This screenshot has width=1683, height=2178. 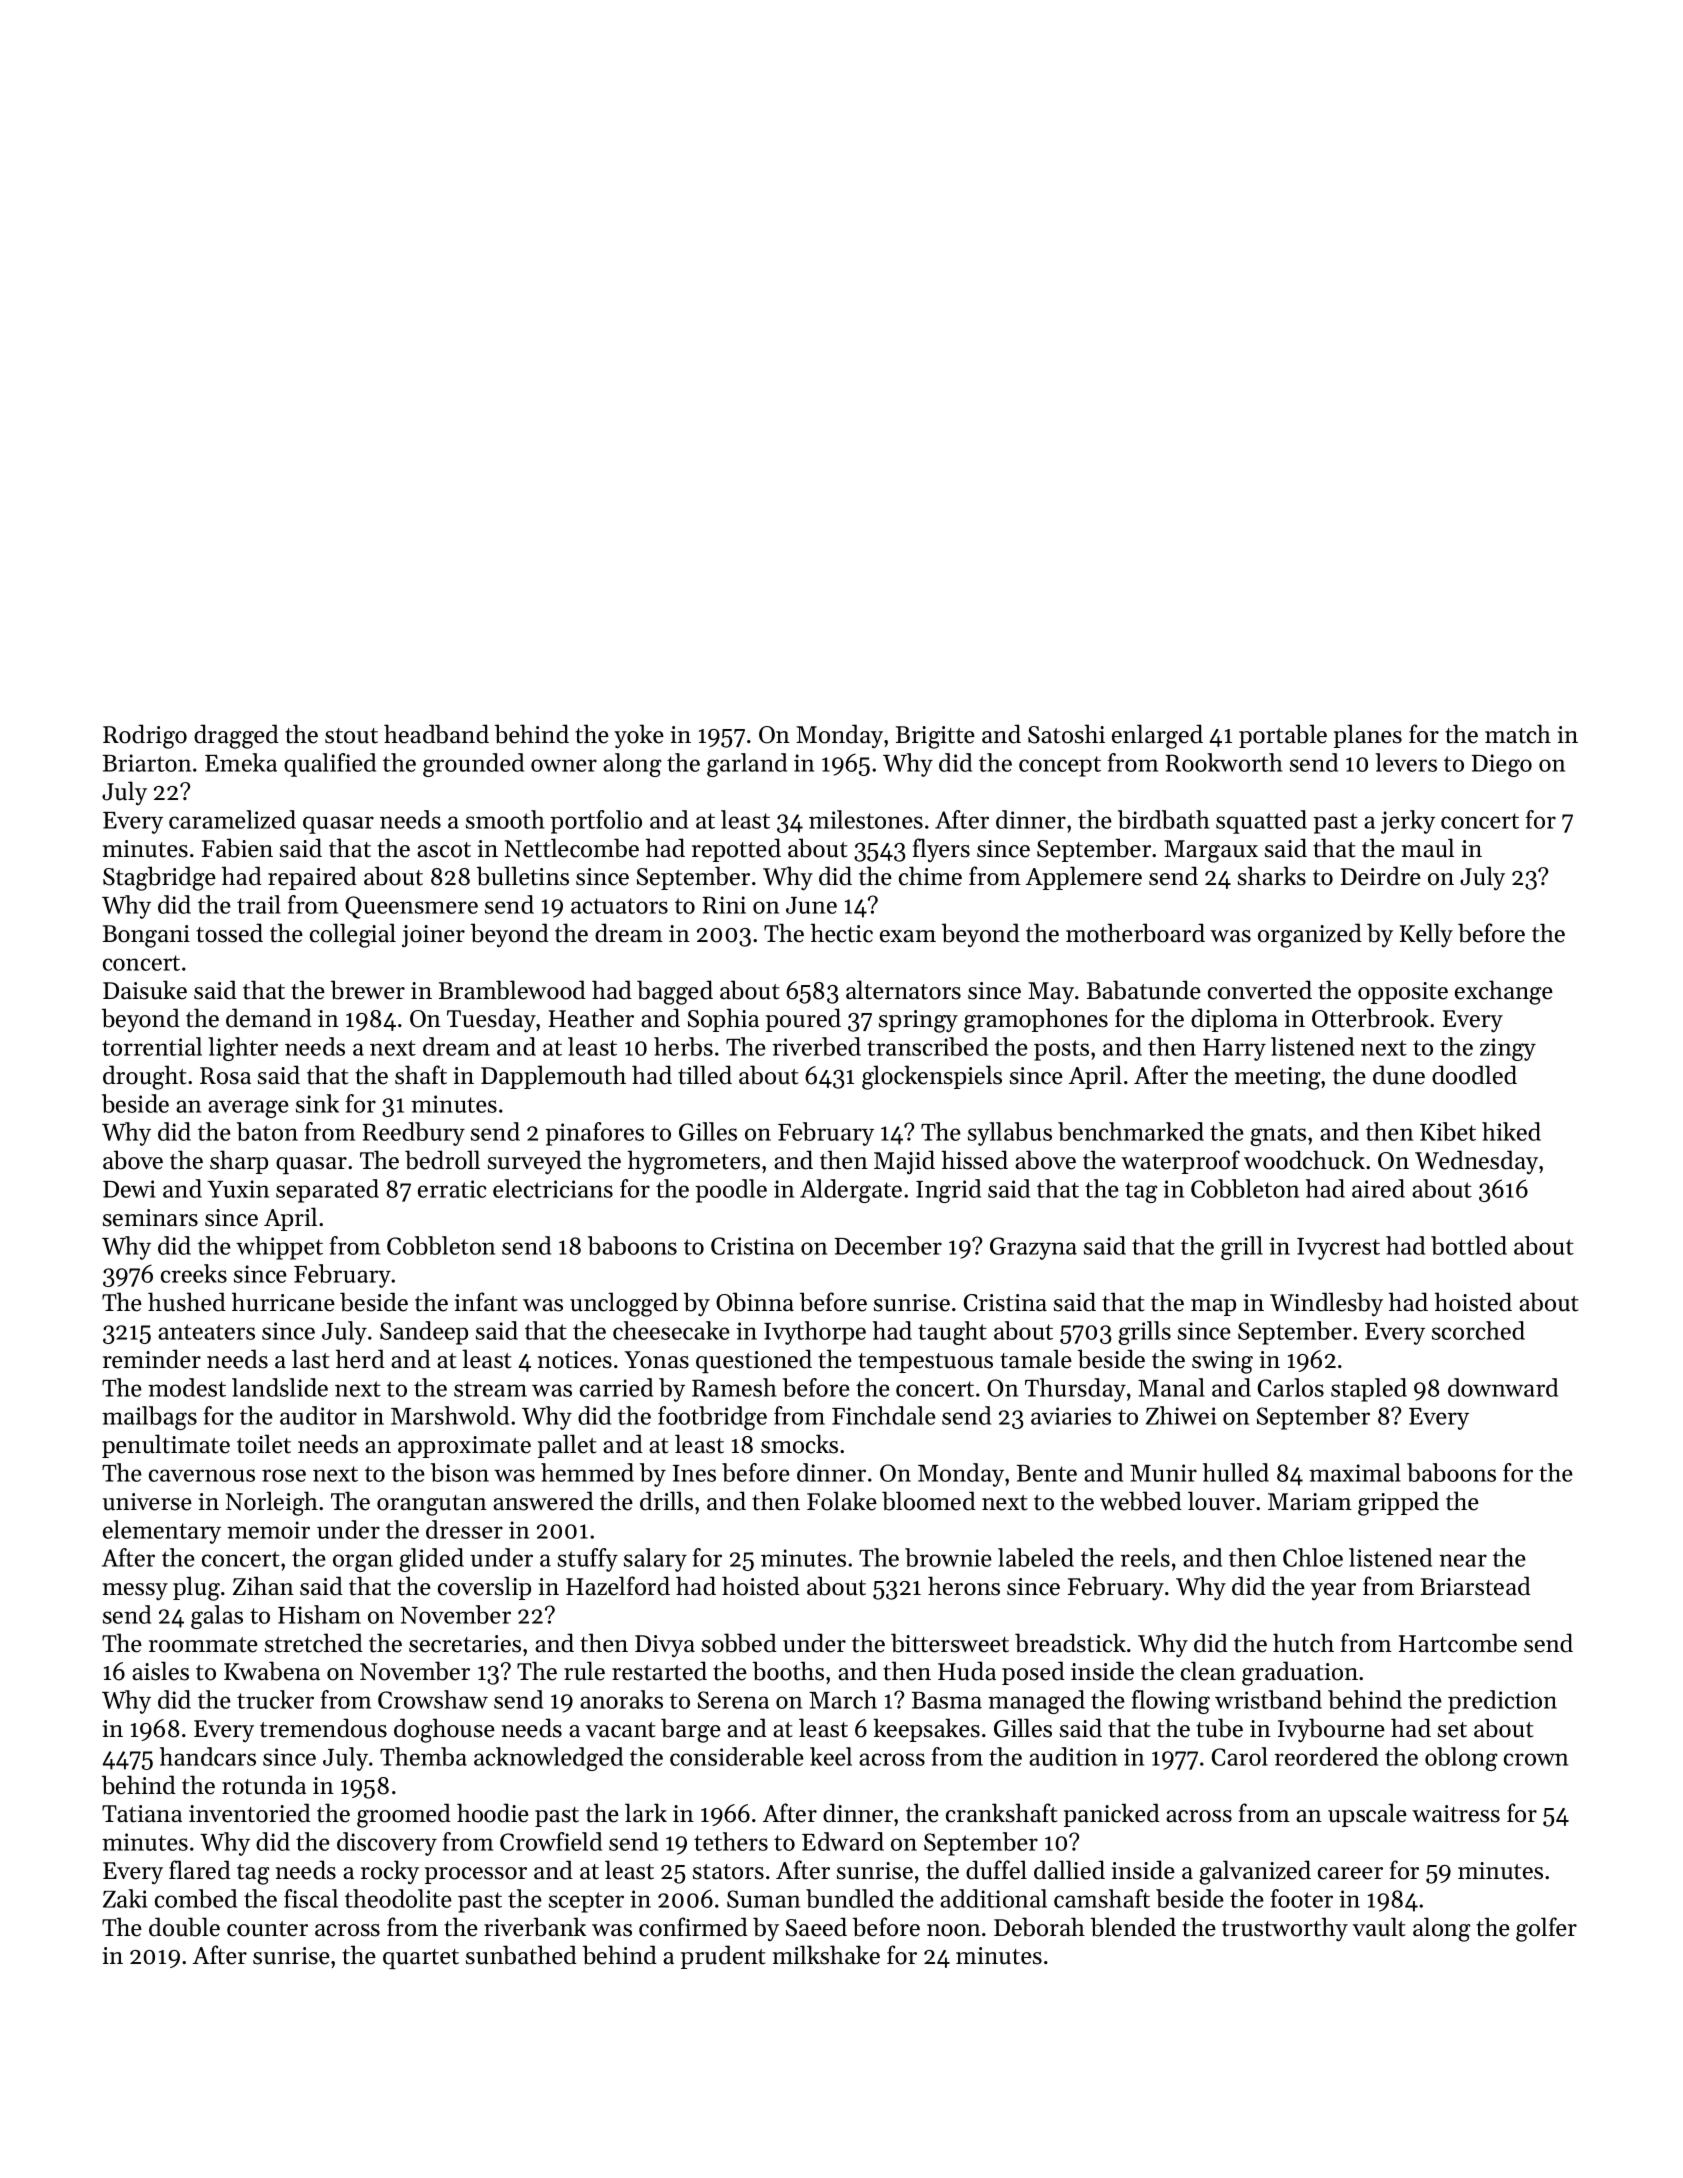 I want to click on keel, so click(x=831, y=1756).
